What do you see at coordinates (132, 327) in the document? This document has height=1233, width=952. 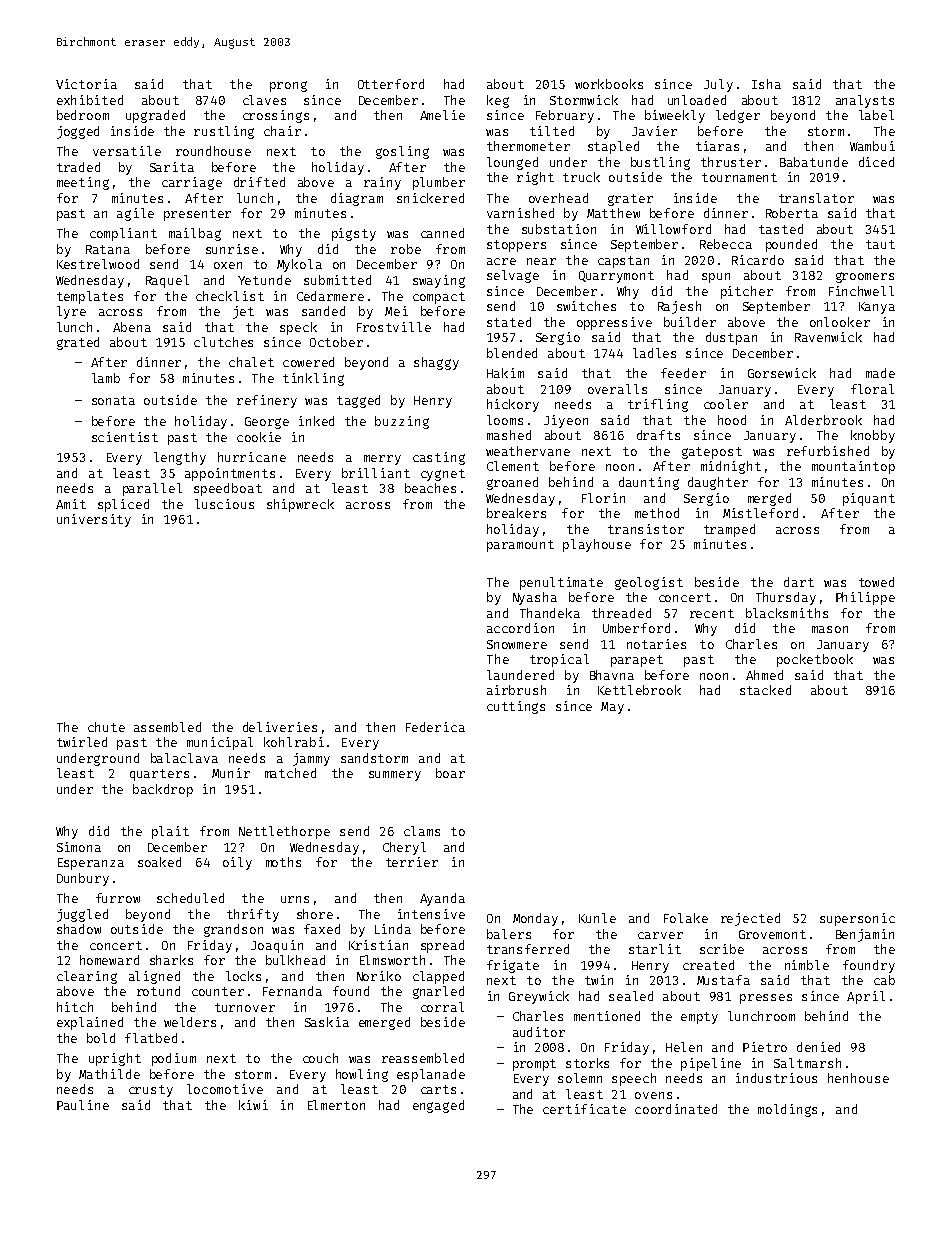 I see `Abena` at bounding box center [132, 327].
